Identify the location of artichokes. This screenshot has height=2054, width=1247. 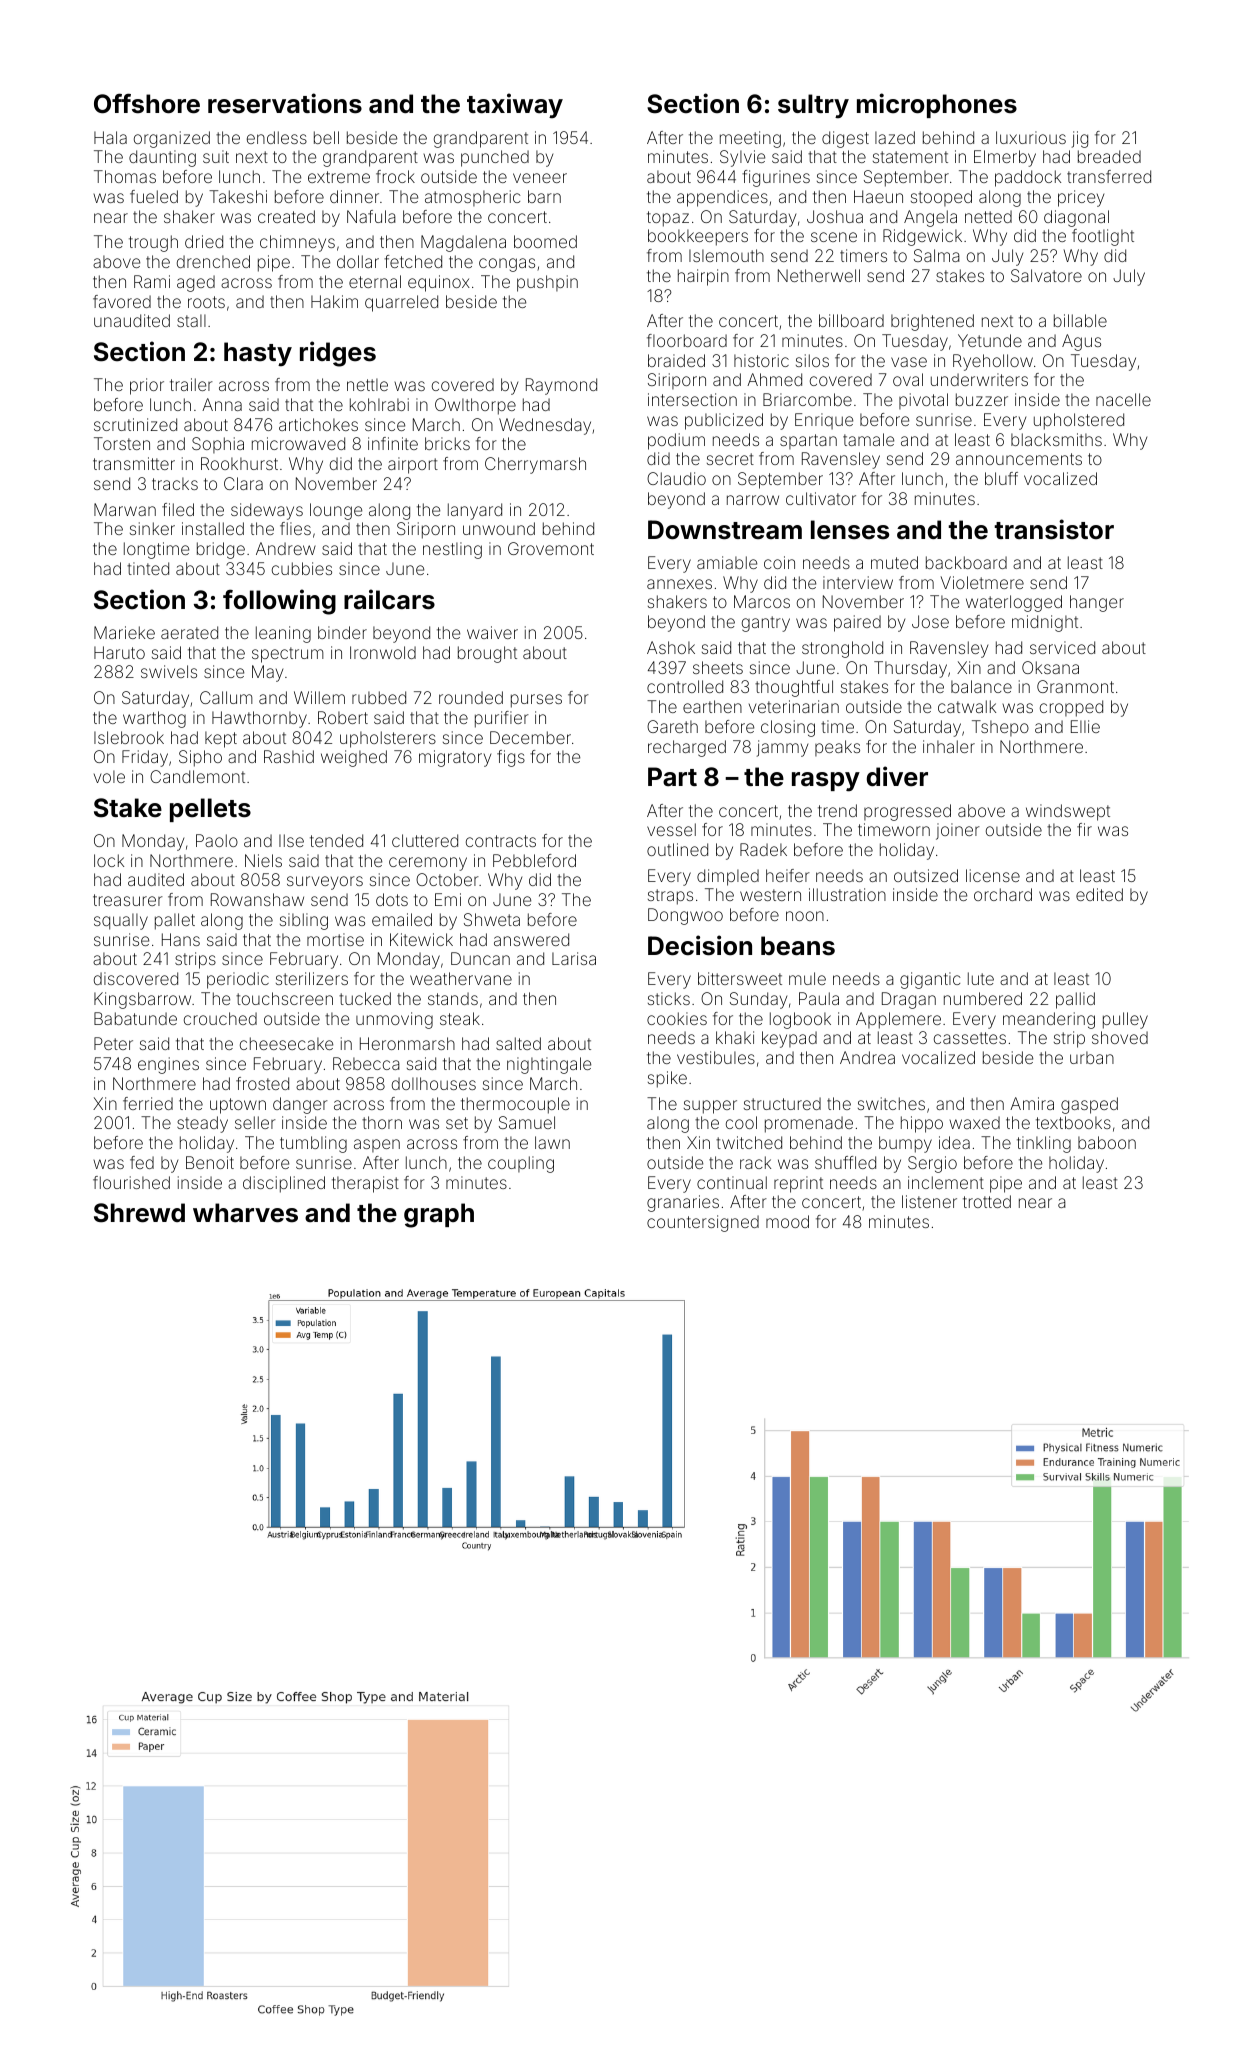
(318, 424).
